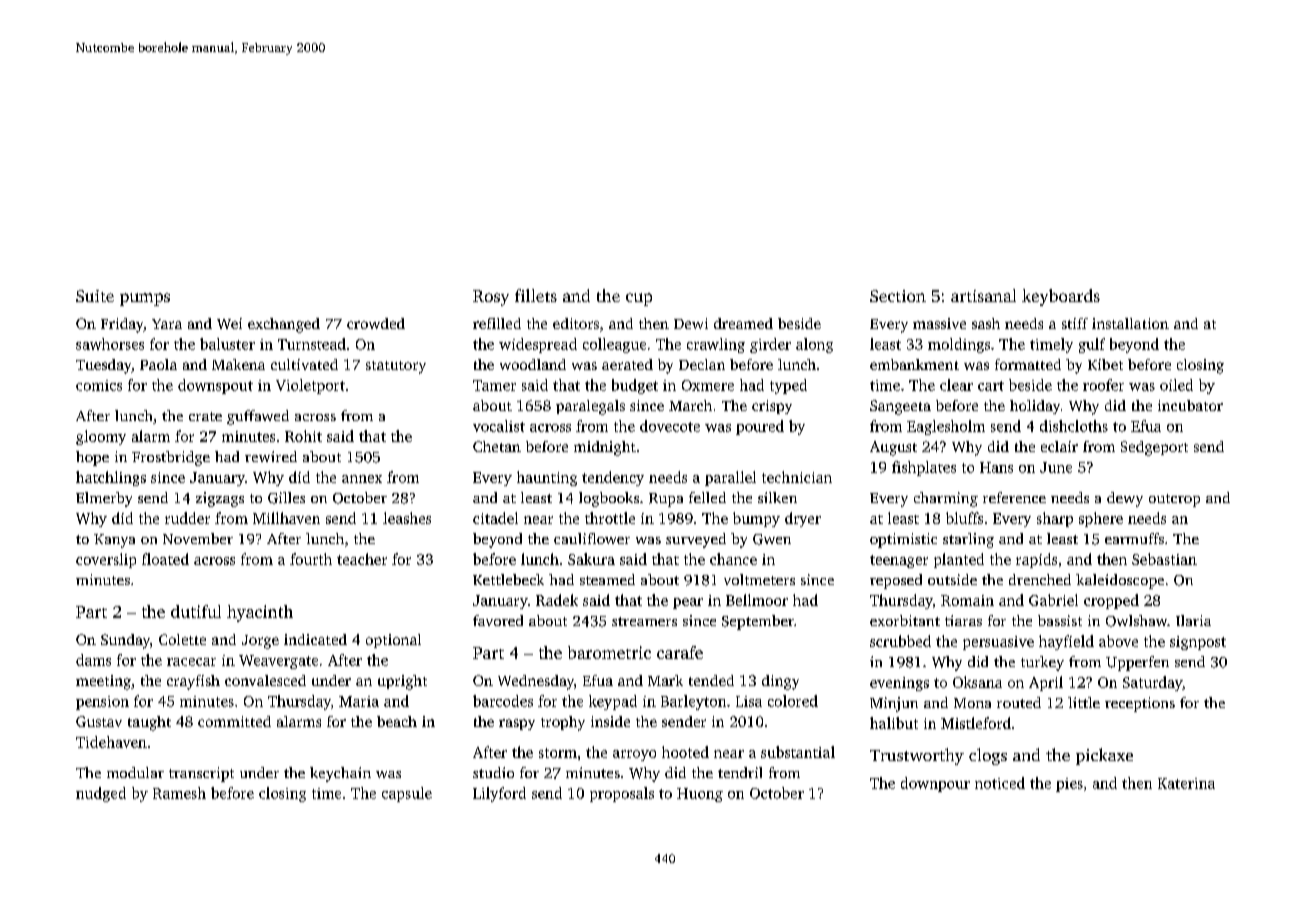 This screenshot has width=1308, height=924. What do you see at coordinates (998, 643) in the screenshot?
I see `persuasive` at bounding box center [998, 643].
